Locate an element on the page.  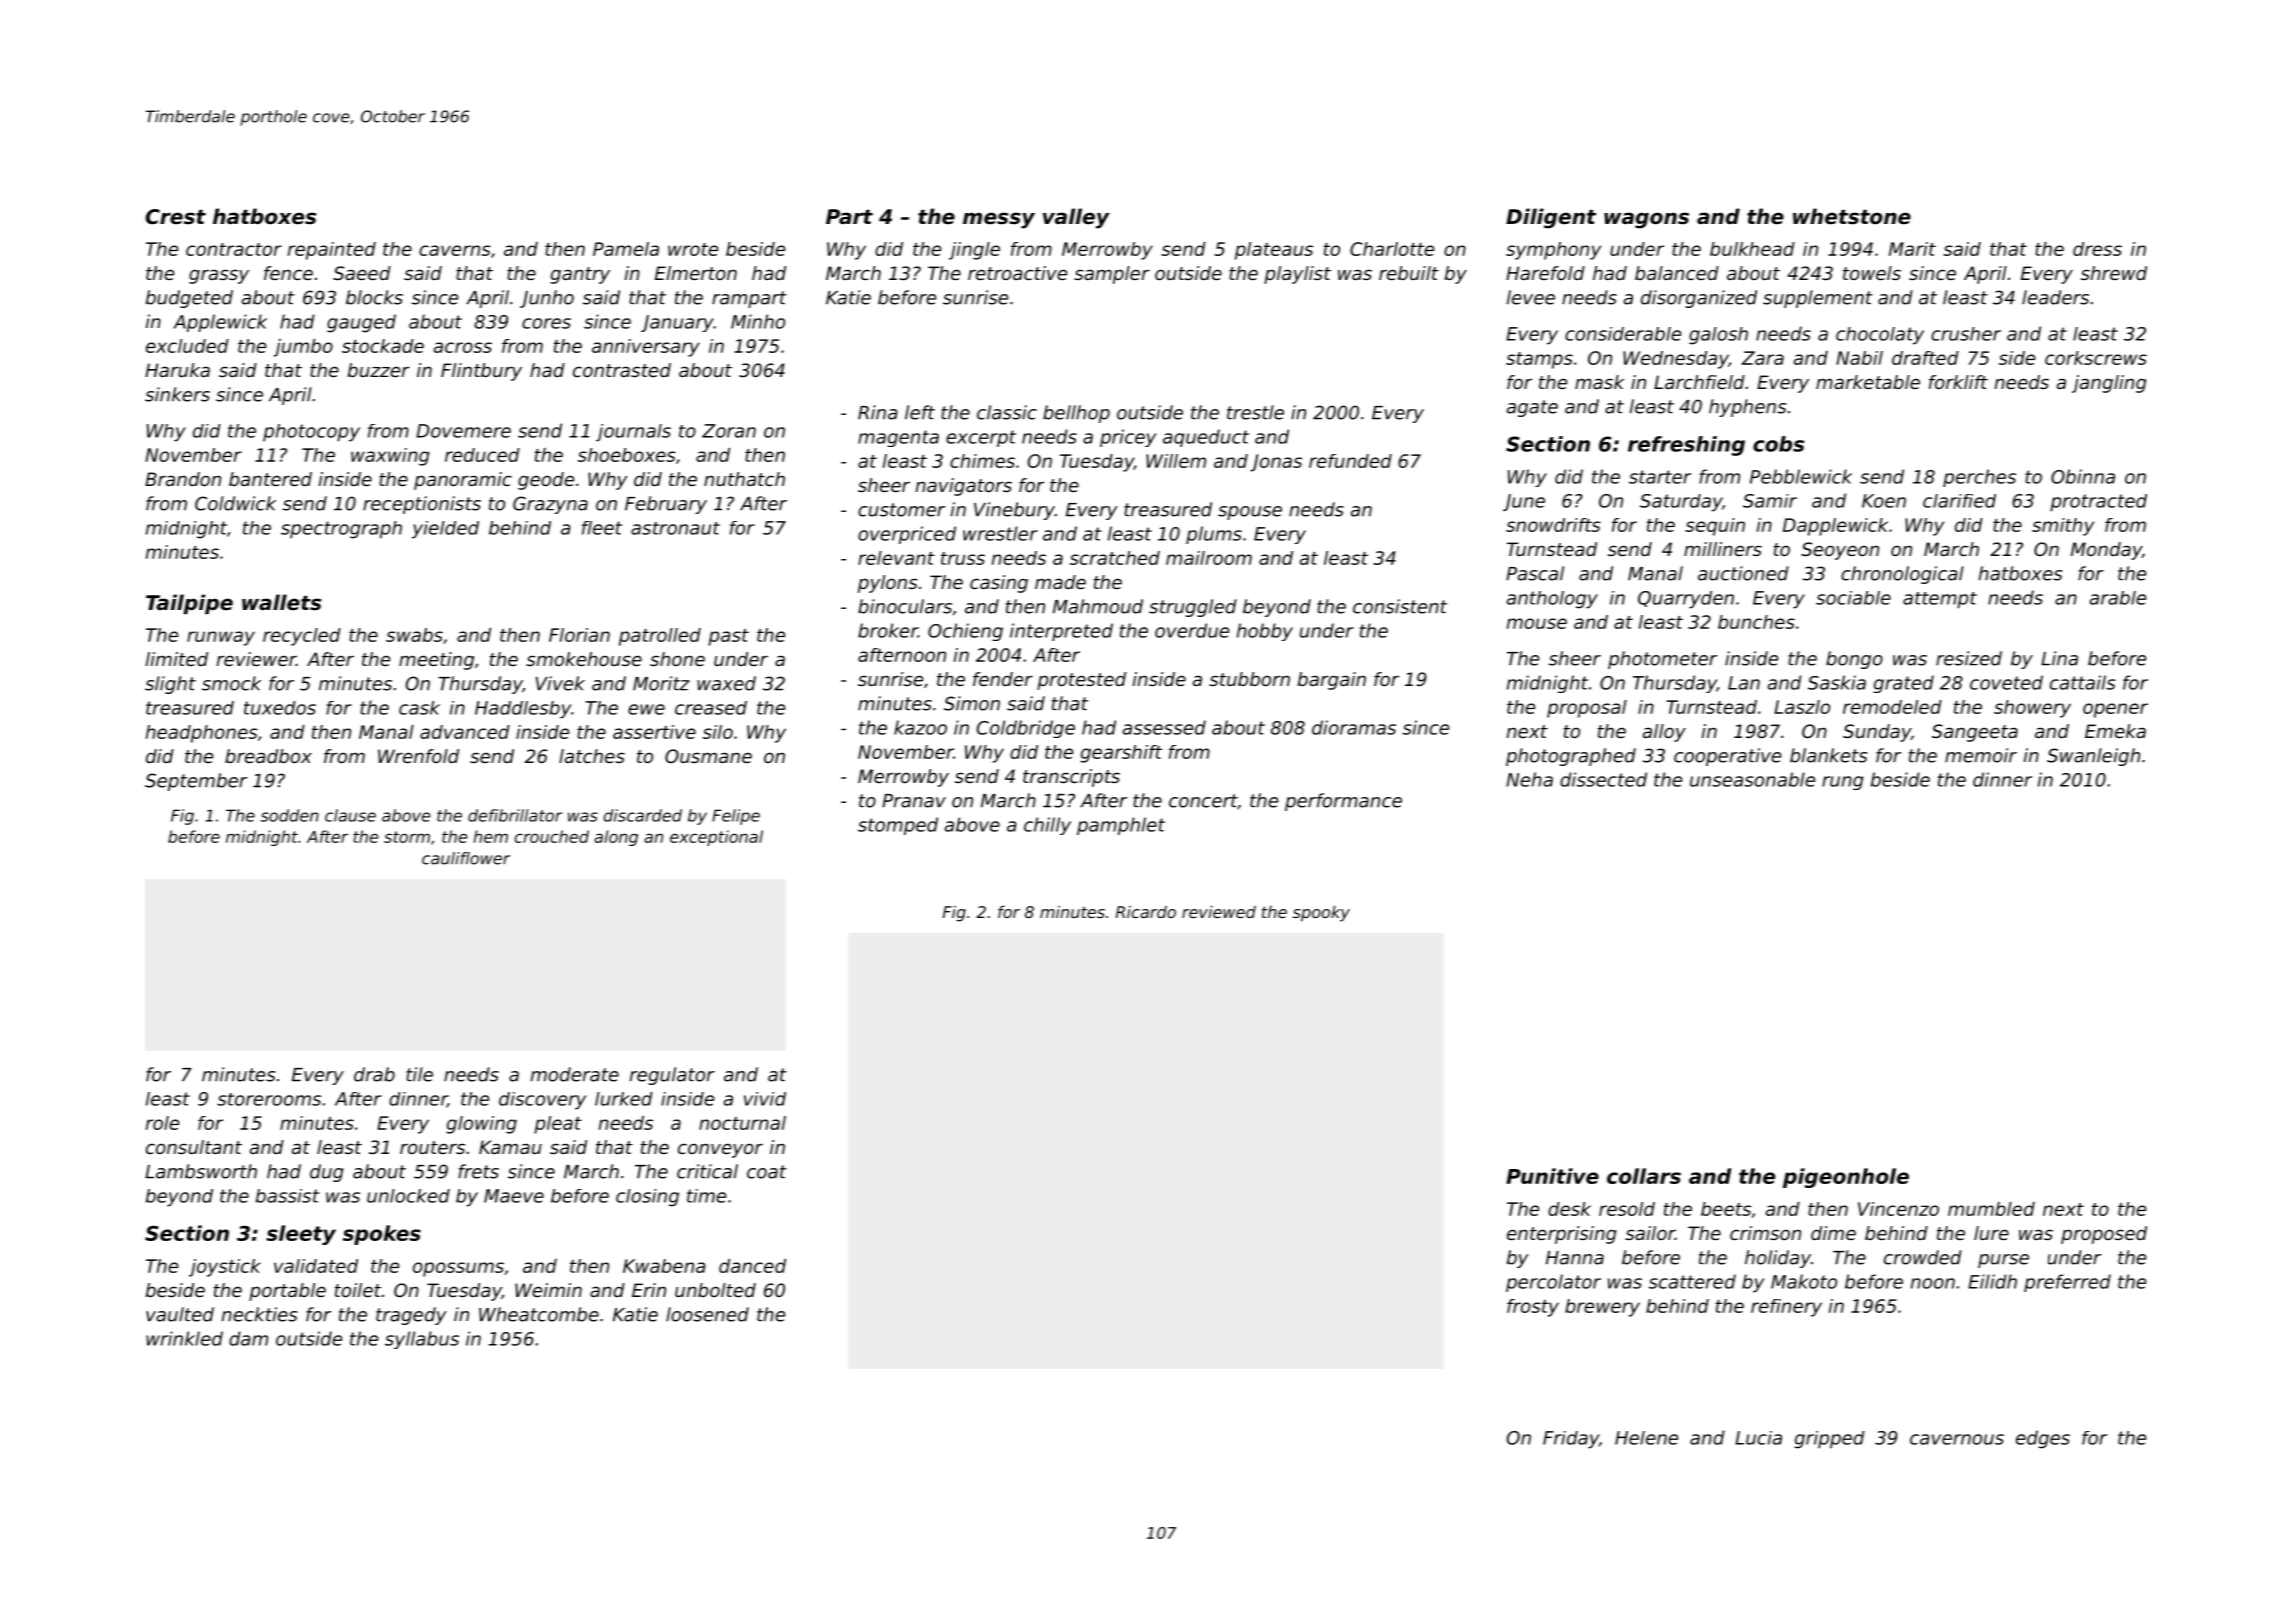
shoeboxes is located at coordinates (627, 455).
